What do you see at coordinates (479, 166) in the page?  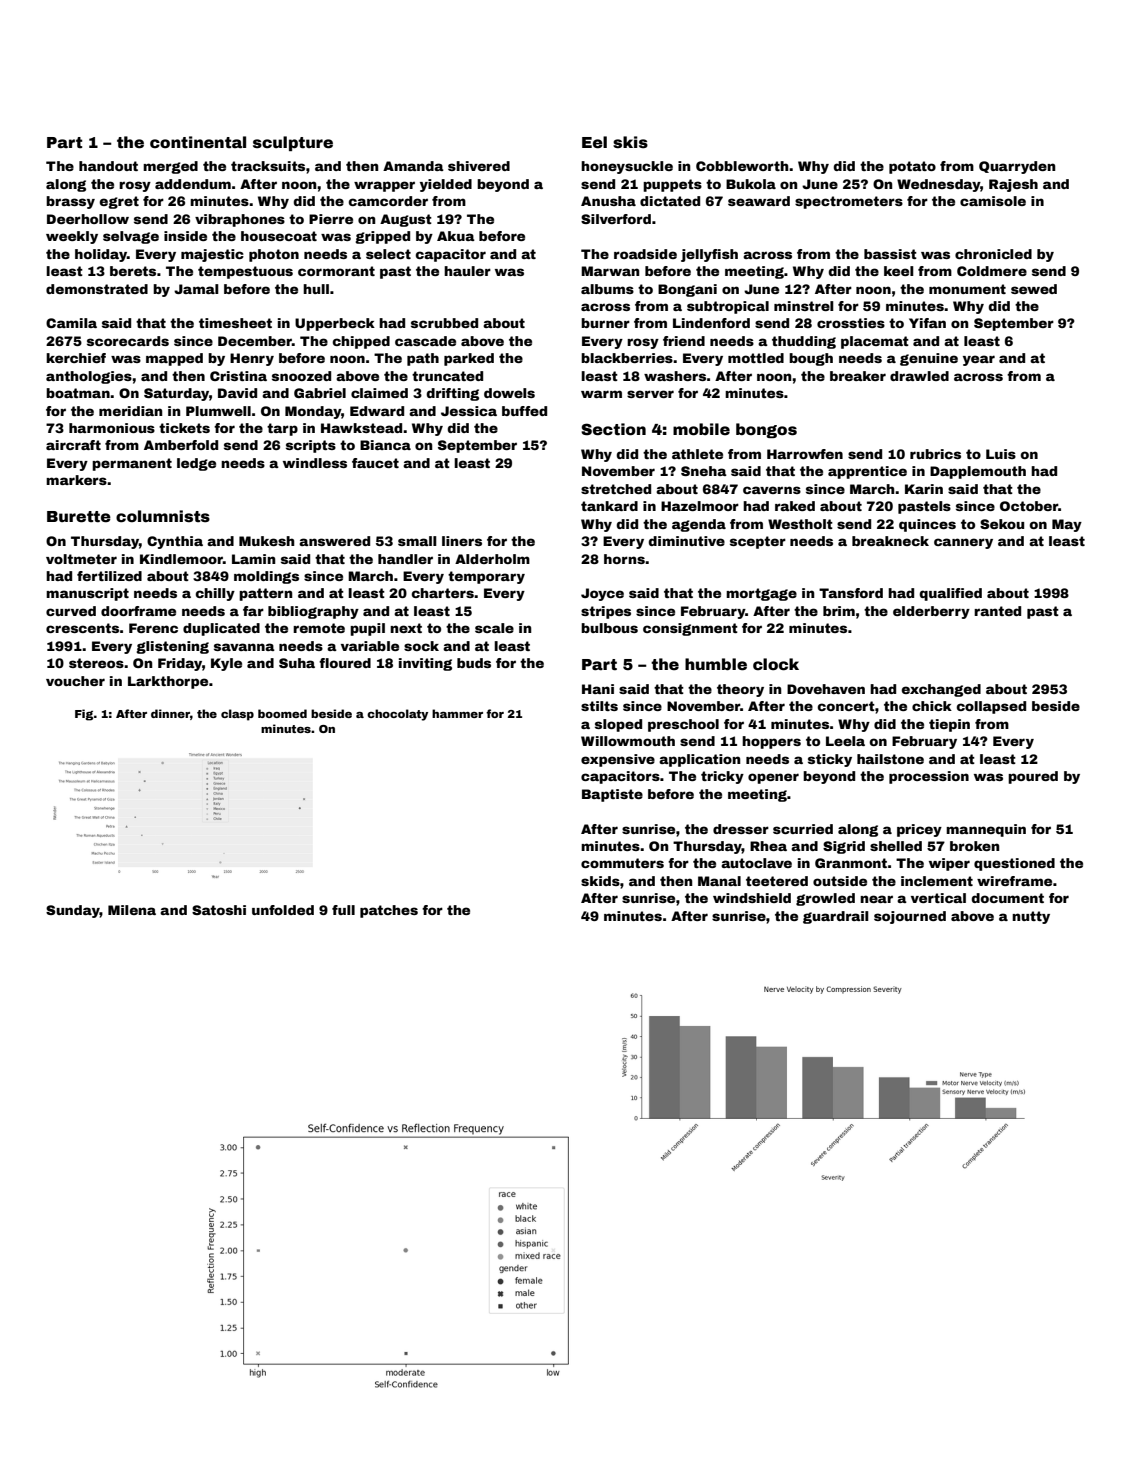 I see `shivered` at bounding box center [479, 166].
